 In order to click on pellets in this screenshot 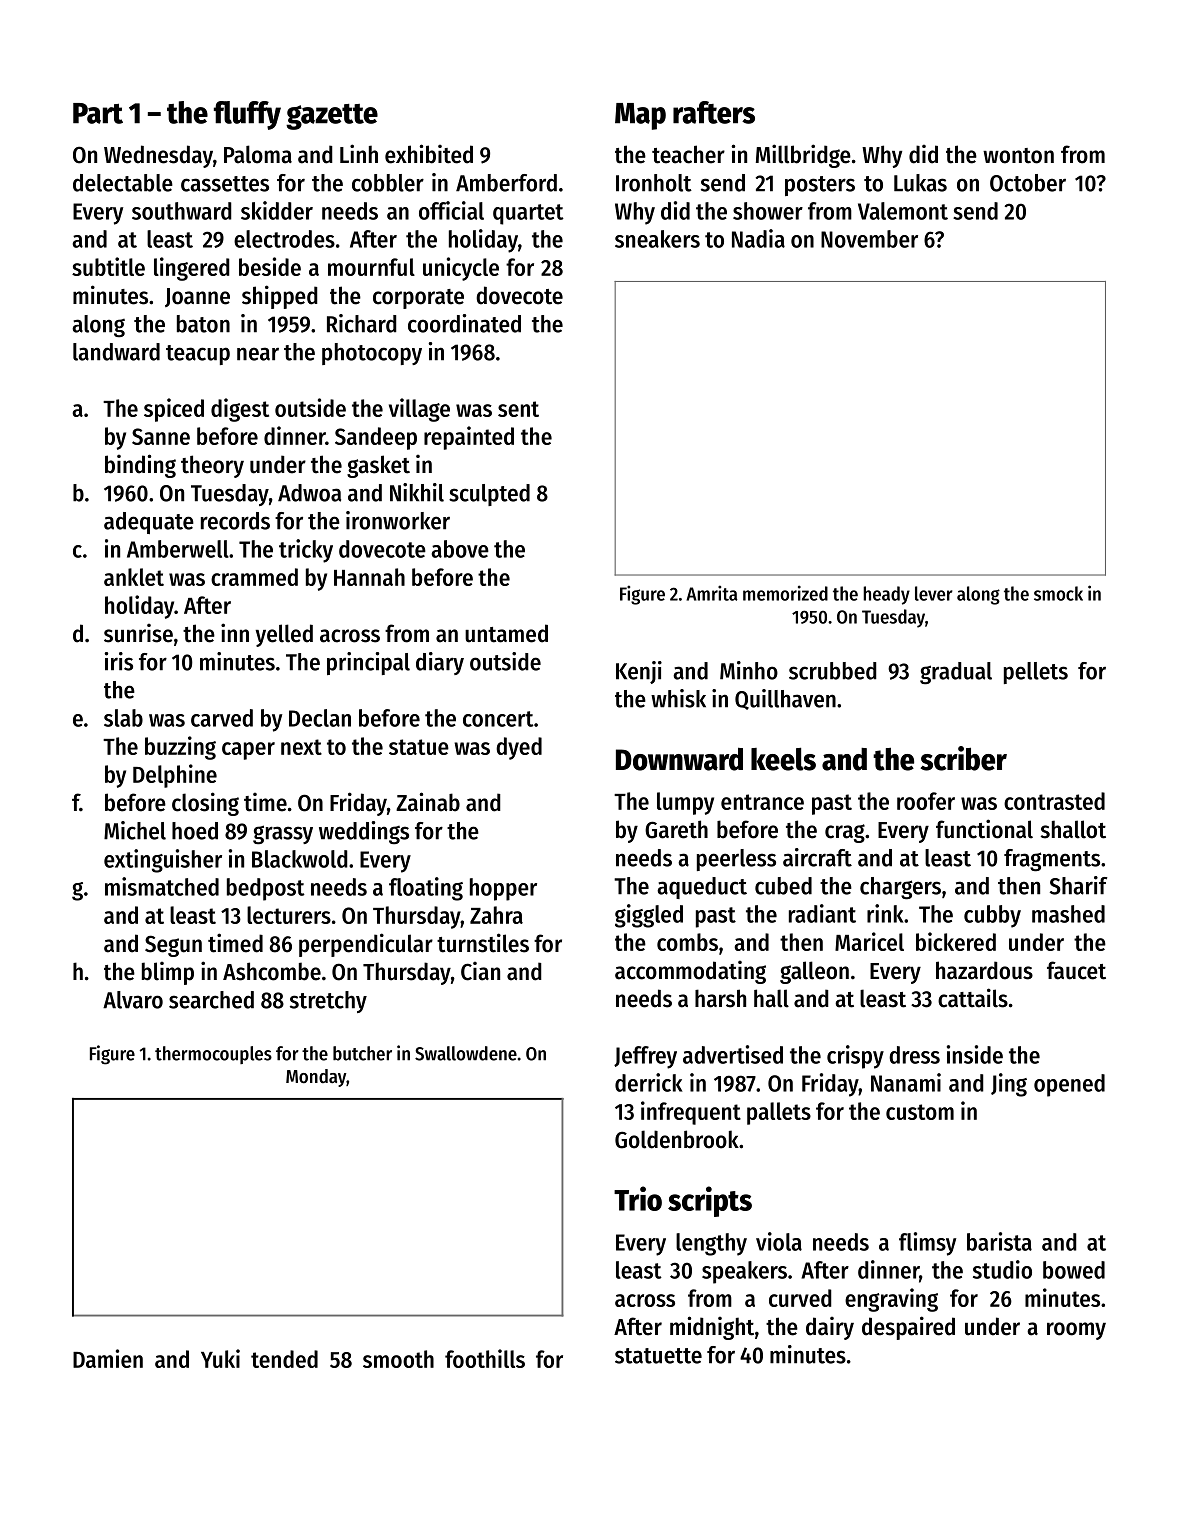, I will do `click(1036, 673)`.
